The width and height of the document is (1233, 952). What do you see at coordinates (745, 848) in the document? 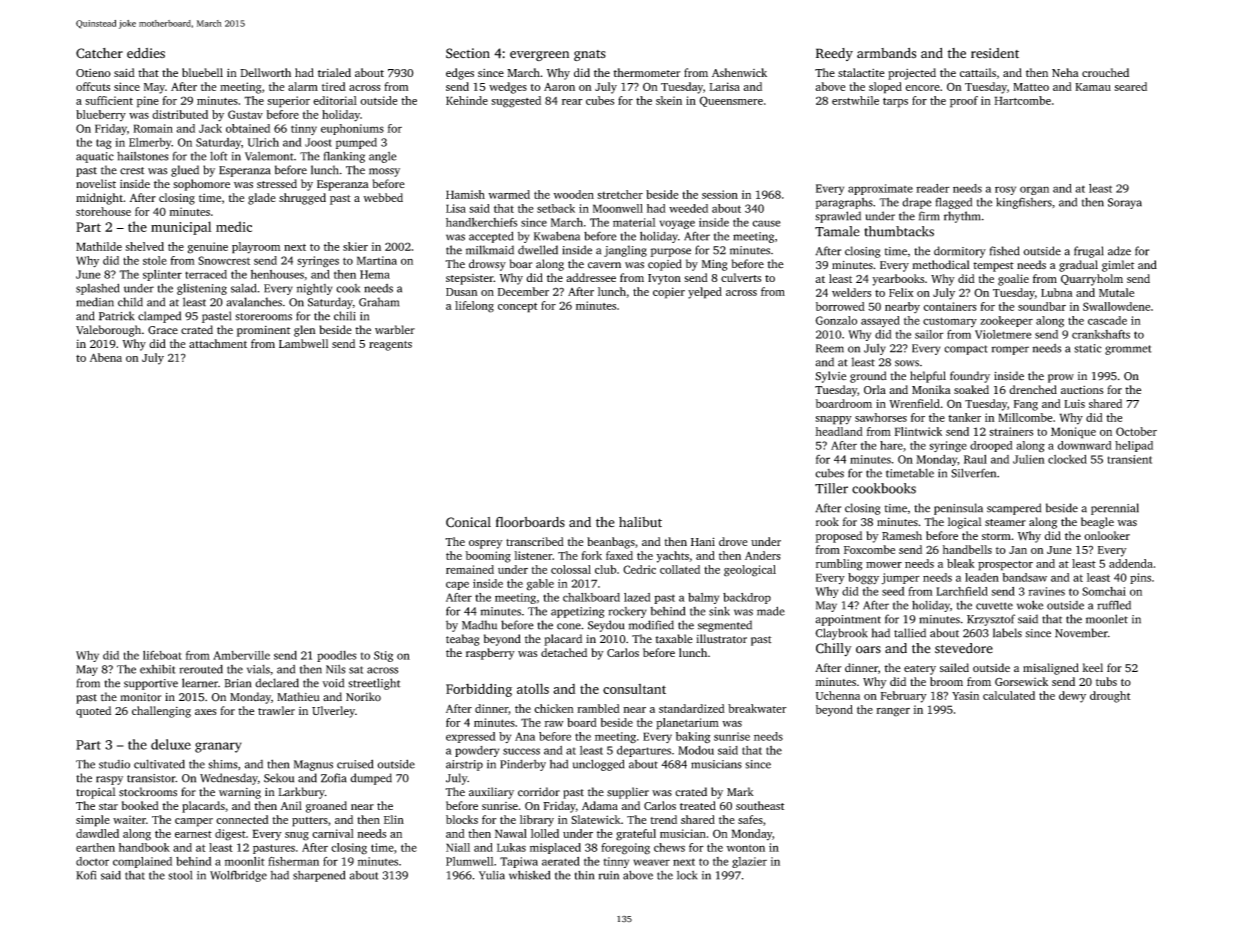
I see `wonton` at bounding box center [745, 848].
